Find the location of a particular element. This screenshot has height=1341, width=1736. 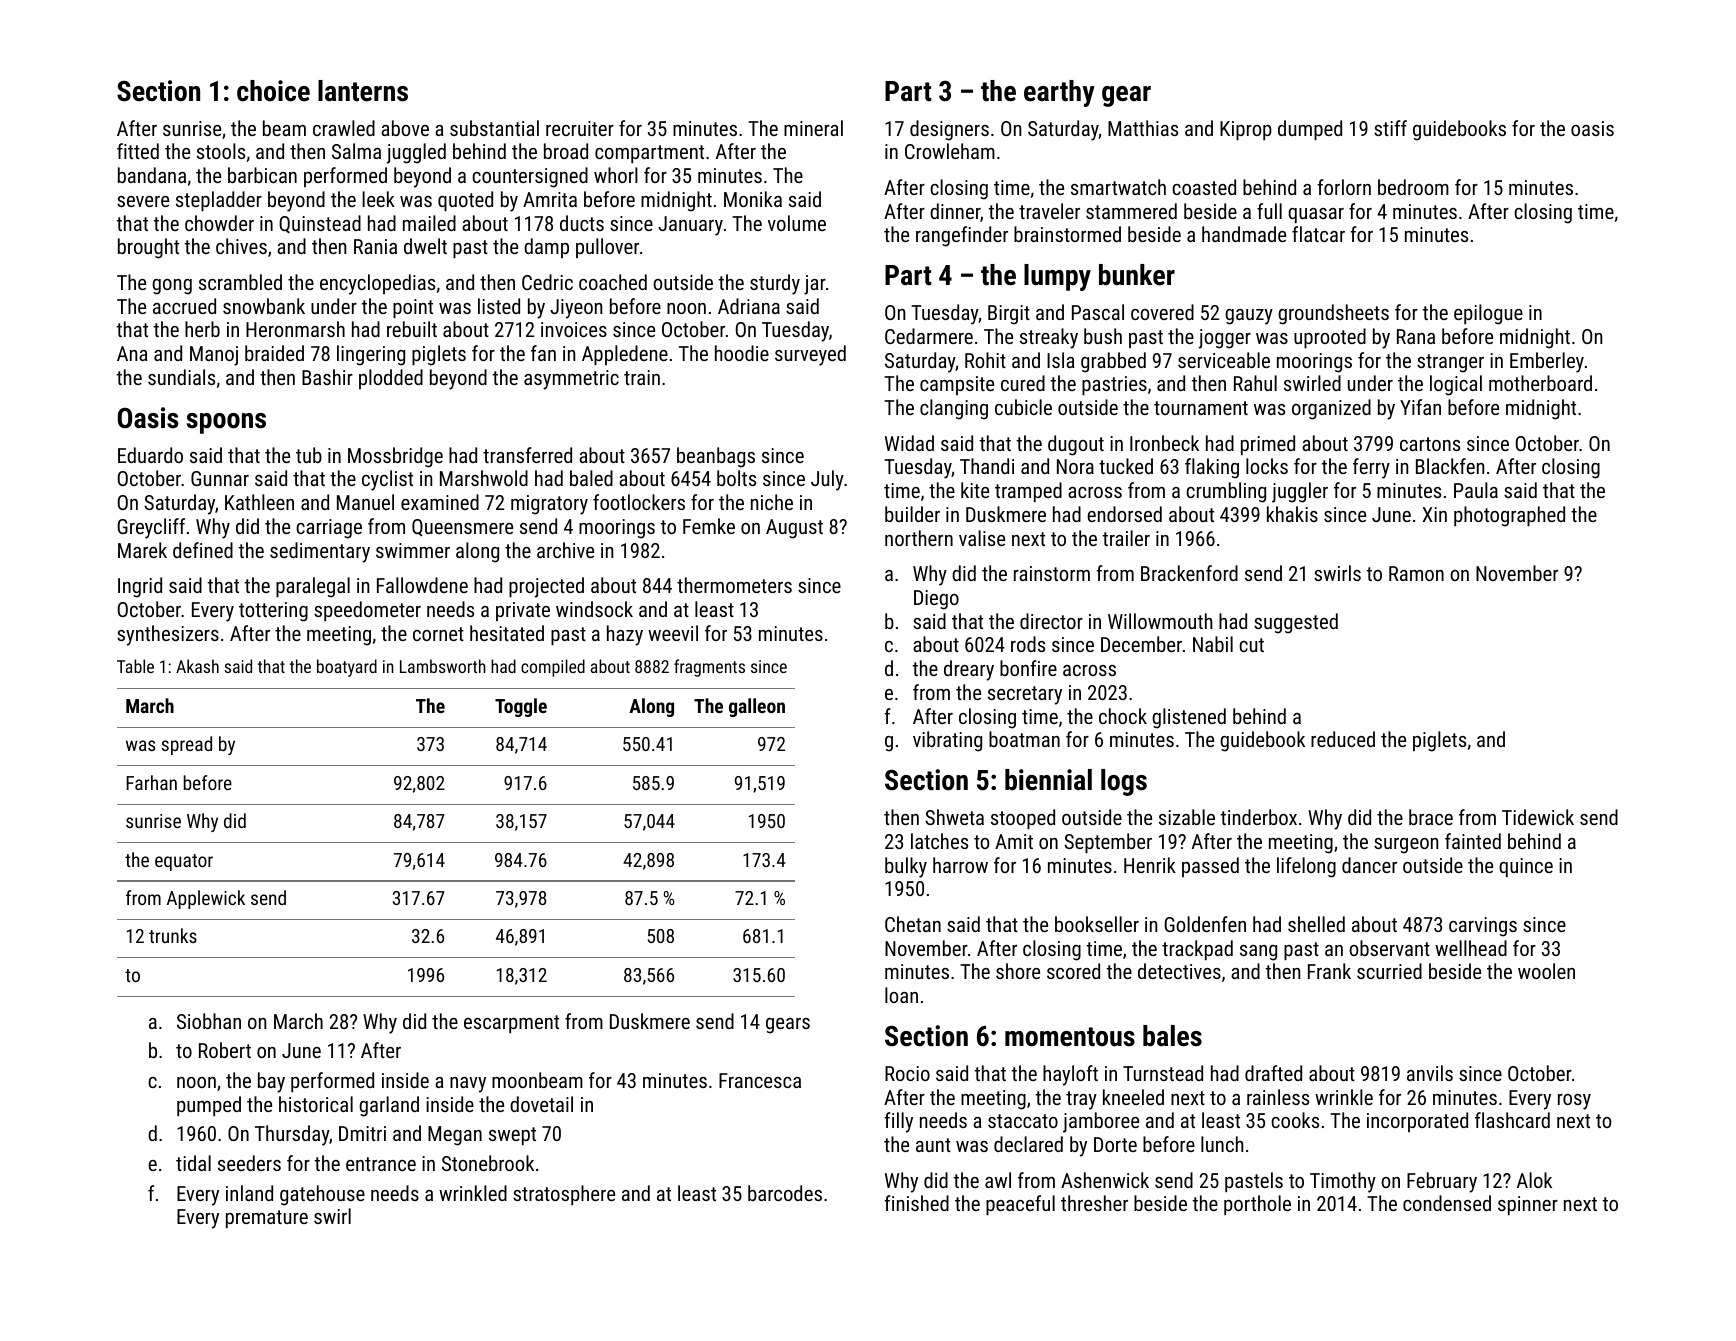

finished is located at coordinates (916, 1203).
